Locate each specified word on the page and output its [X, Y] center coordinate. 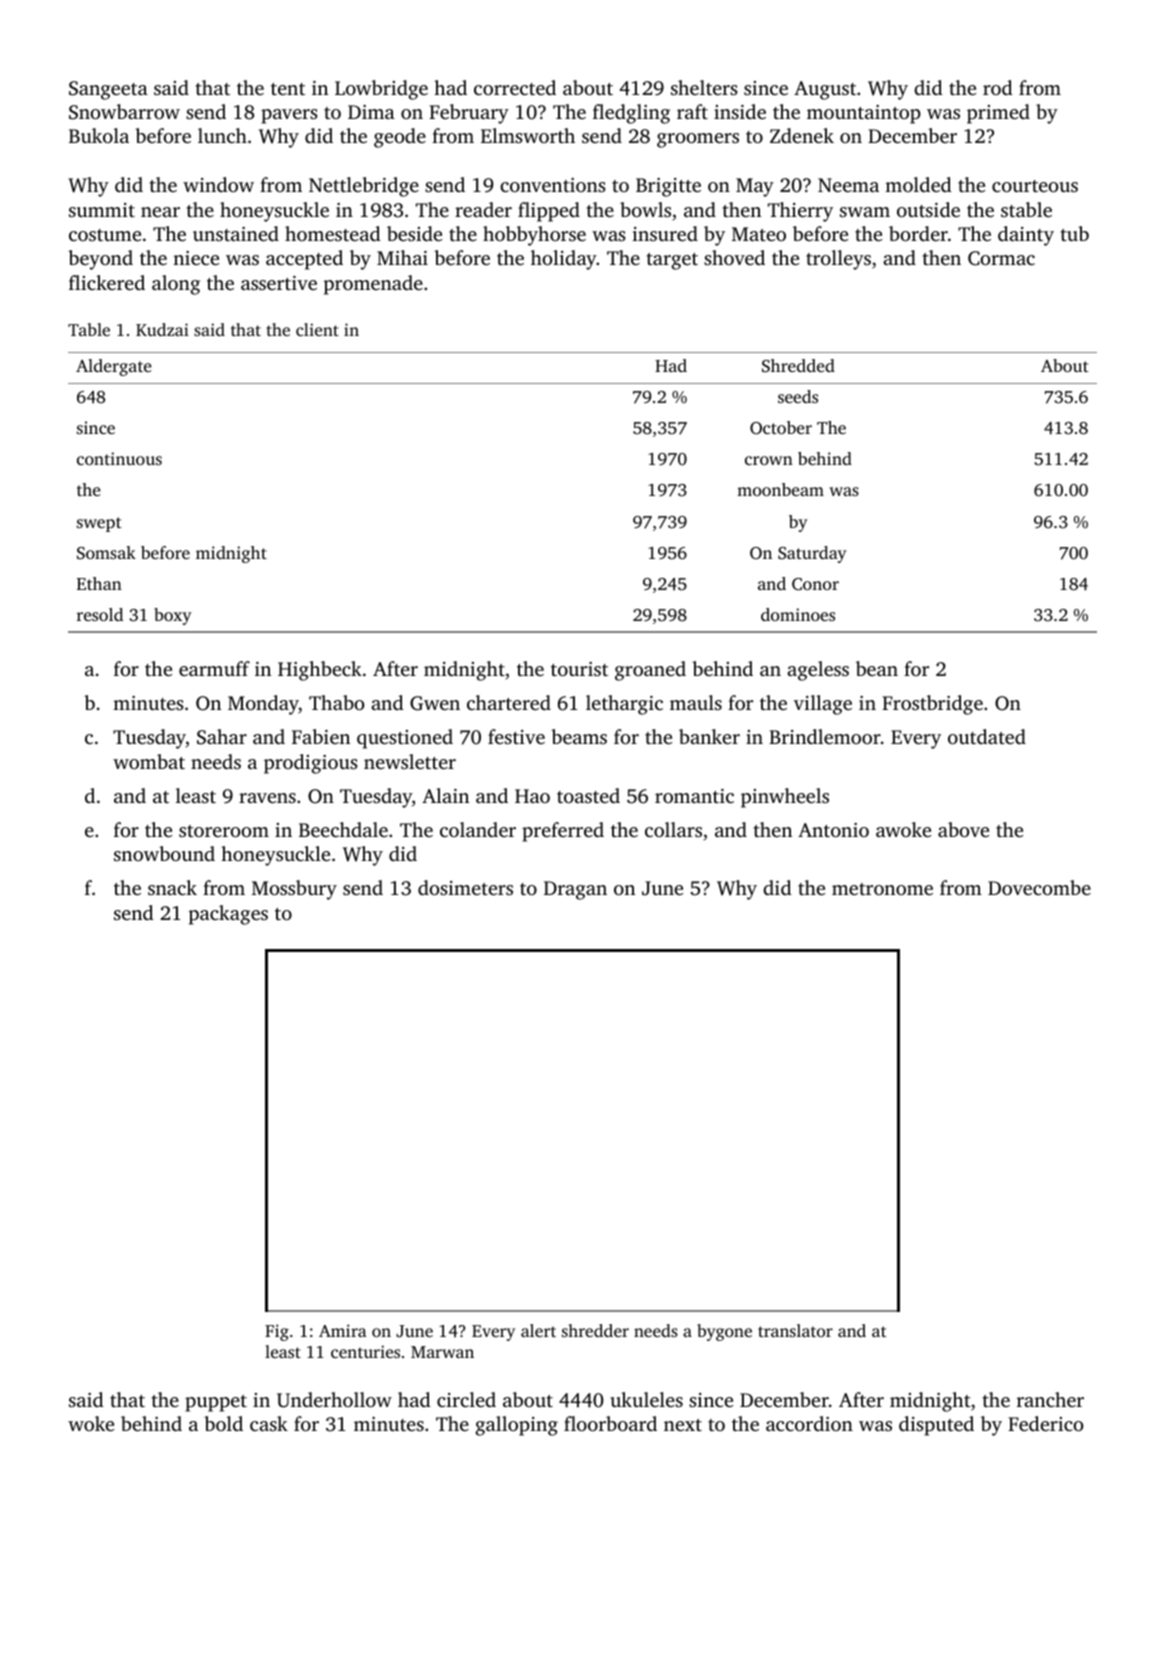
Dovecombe [1039, 887]
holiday [564, 260]
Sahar [222, 737]
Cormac [1001, 258]
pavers [289, 116]
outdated [987, 736]
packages [228, 915]
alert [538, 1330]
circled [466, 1399]
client [317, 329]
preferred [563, 832]
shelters [704, 87]
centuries [365, 1351]
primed [998, 114]
